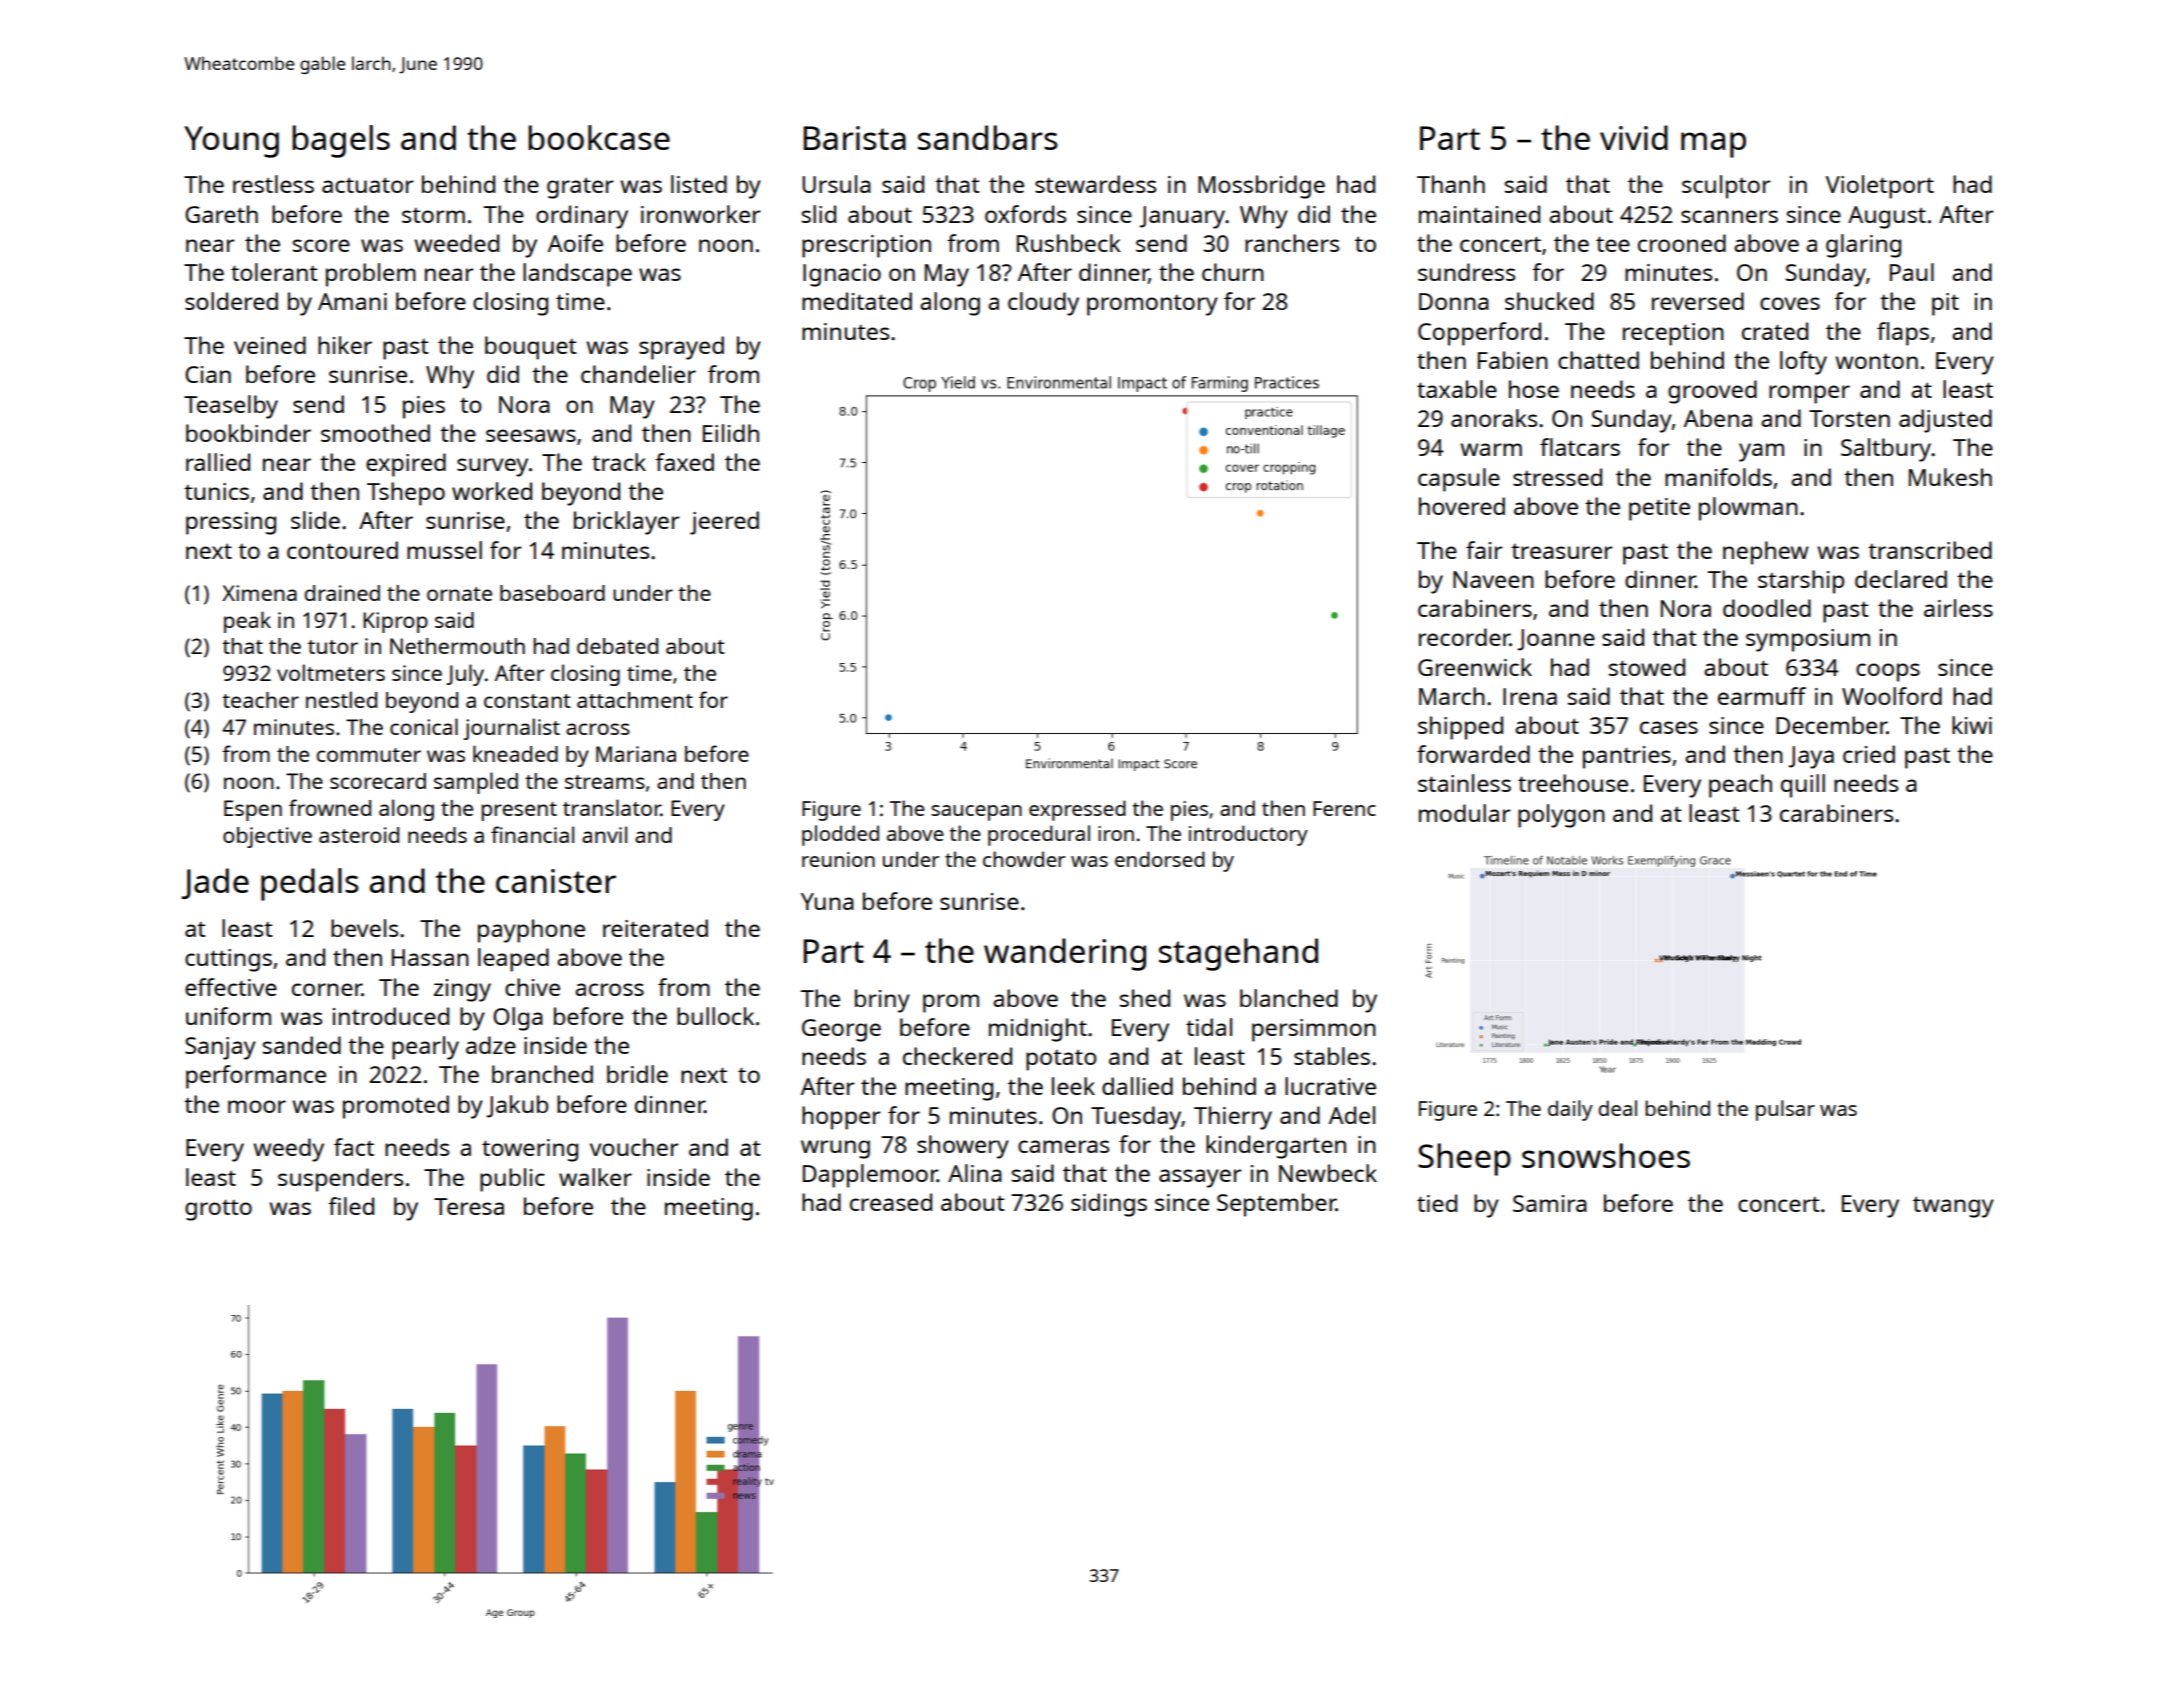 This document has height=1683, width=2178. Describe the element at coordinates (1289, 998) in the document. I see `blanched` at that location.
